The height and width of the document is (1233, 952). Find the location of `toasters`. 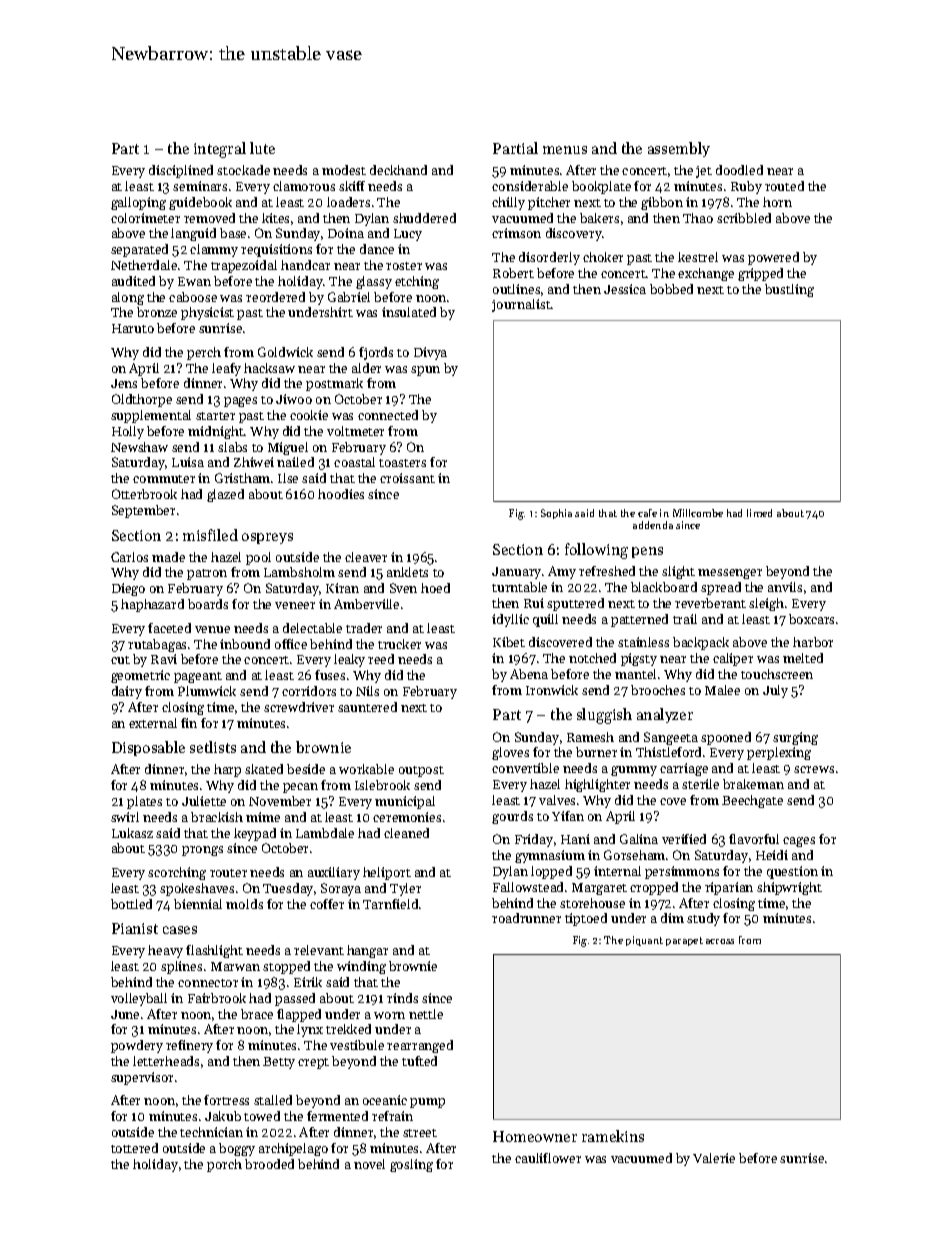

toasters is located at coordinates (402, 463).
